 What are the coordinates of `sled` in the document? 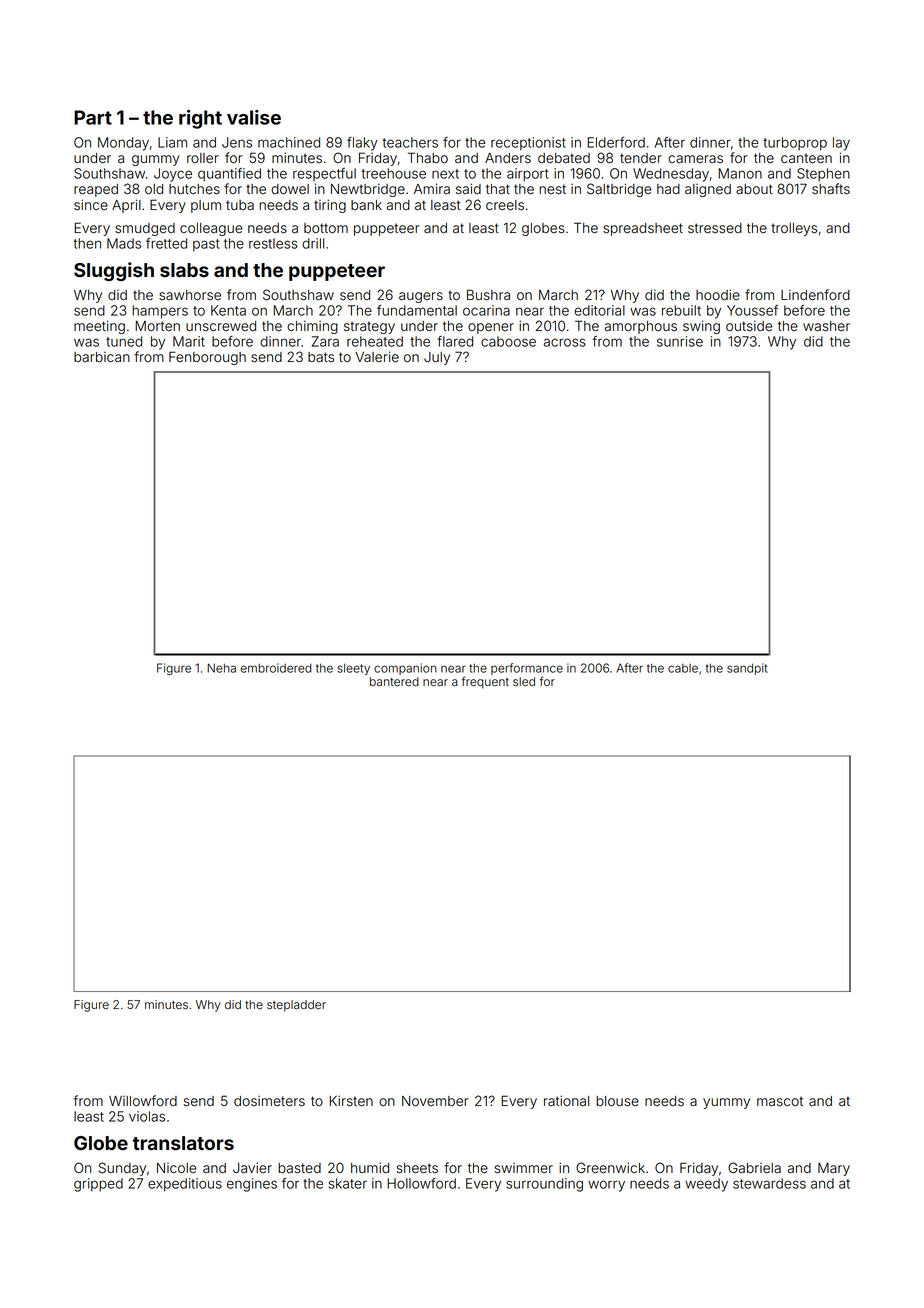 It's located at (524, 681).
